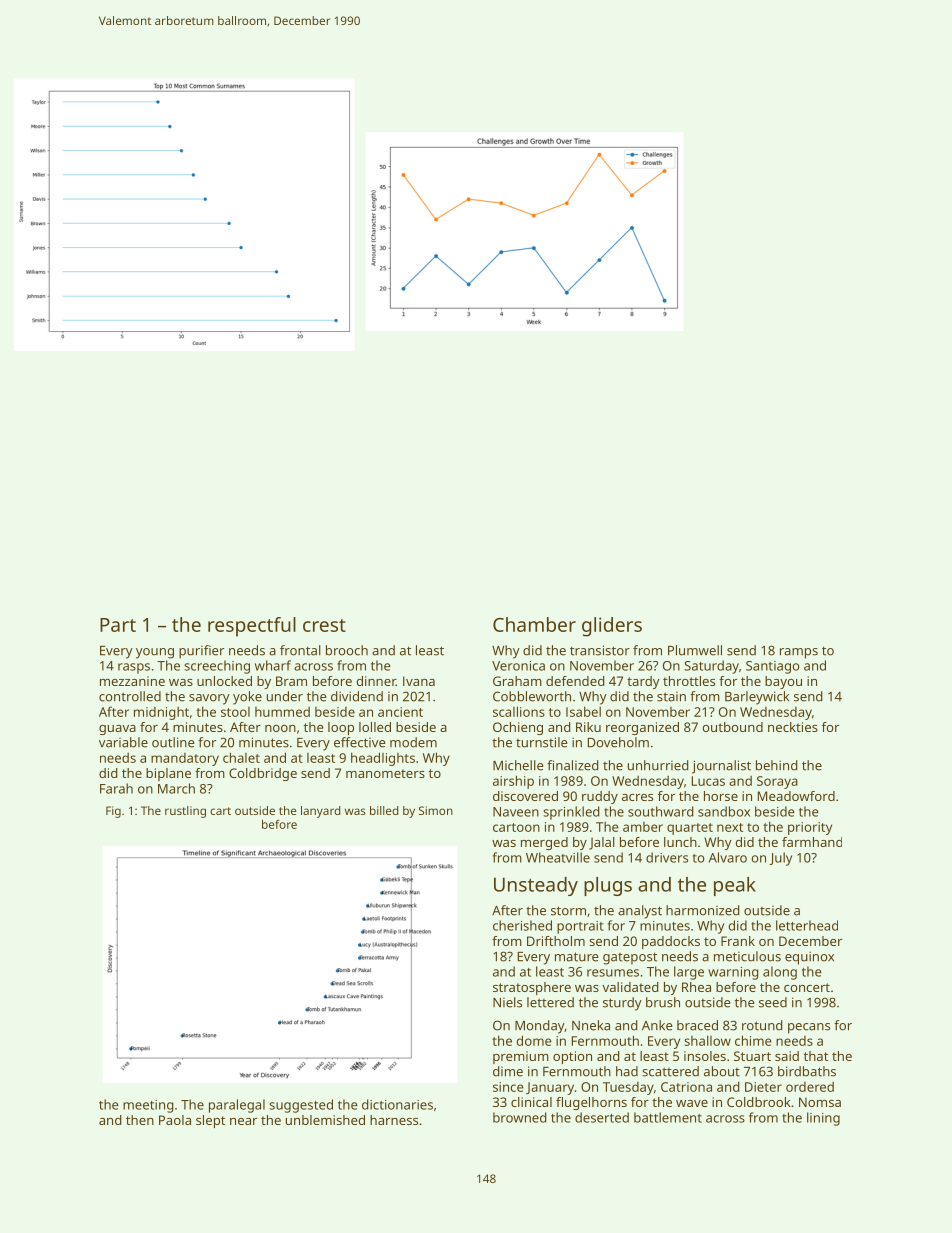  Describe the element at coordinates (347, 650) in the screenshot. I see `brooch` at that location.
